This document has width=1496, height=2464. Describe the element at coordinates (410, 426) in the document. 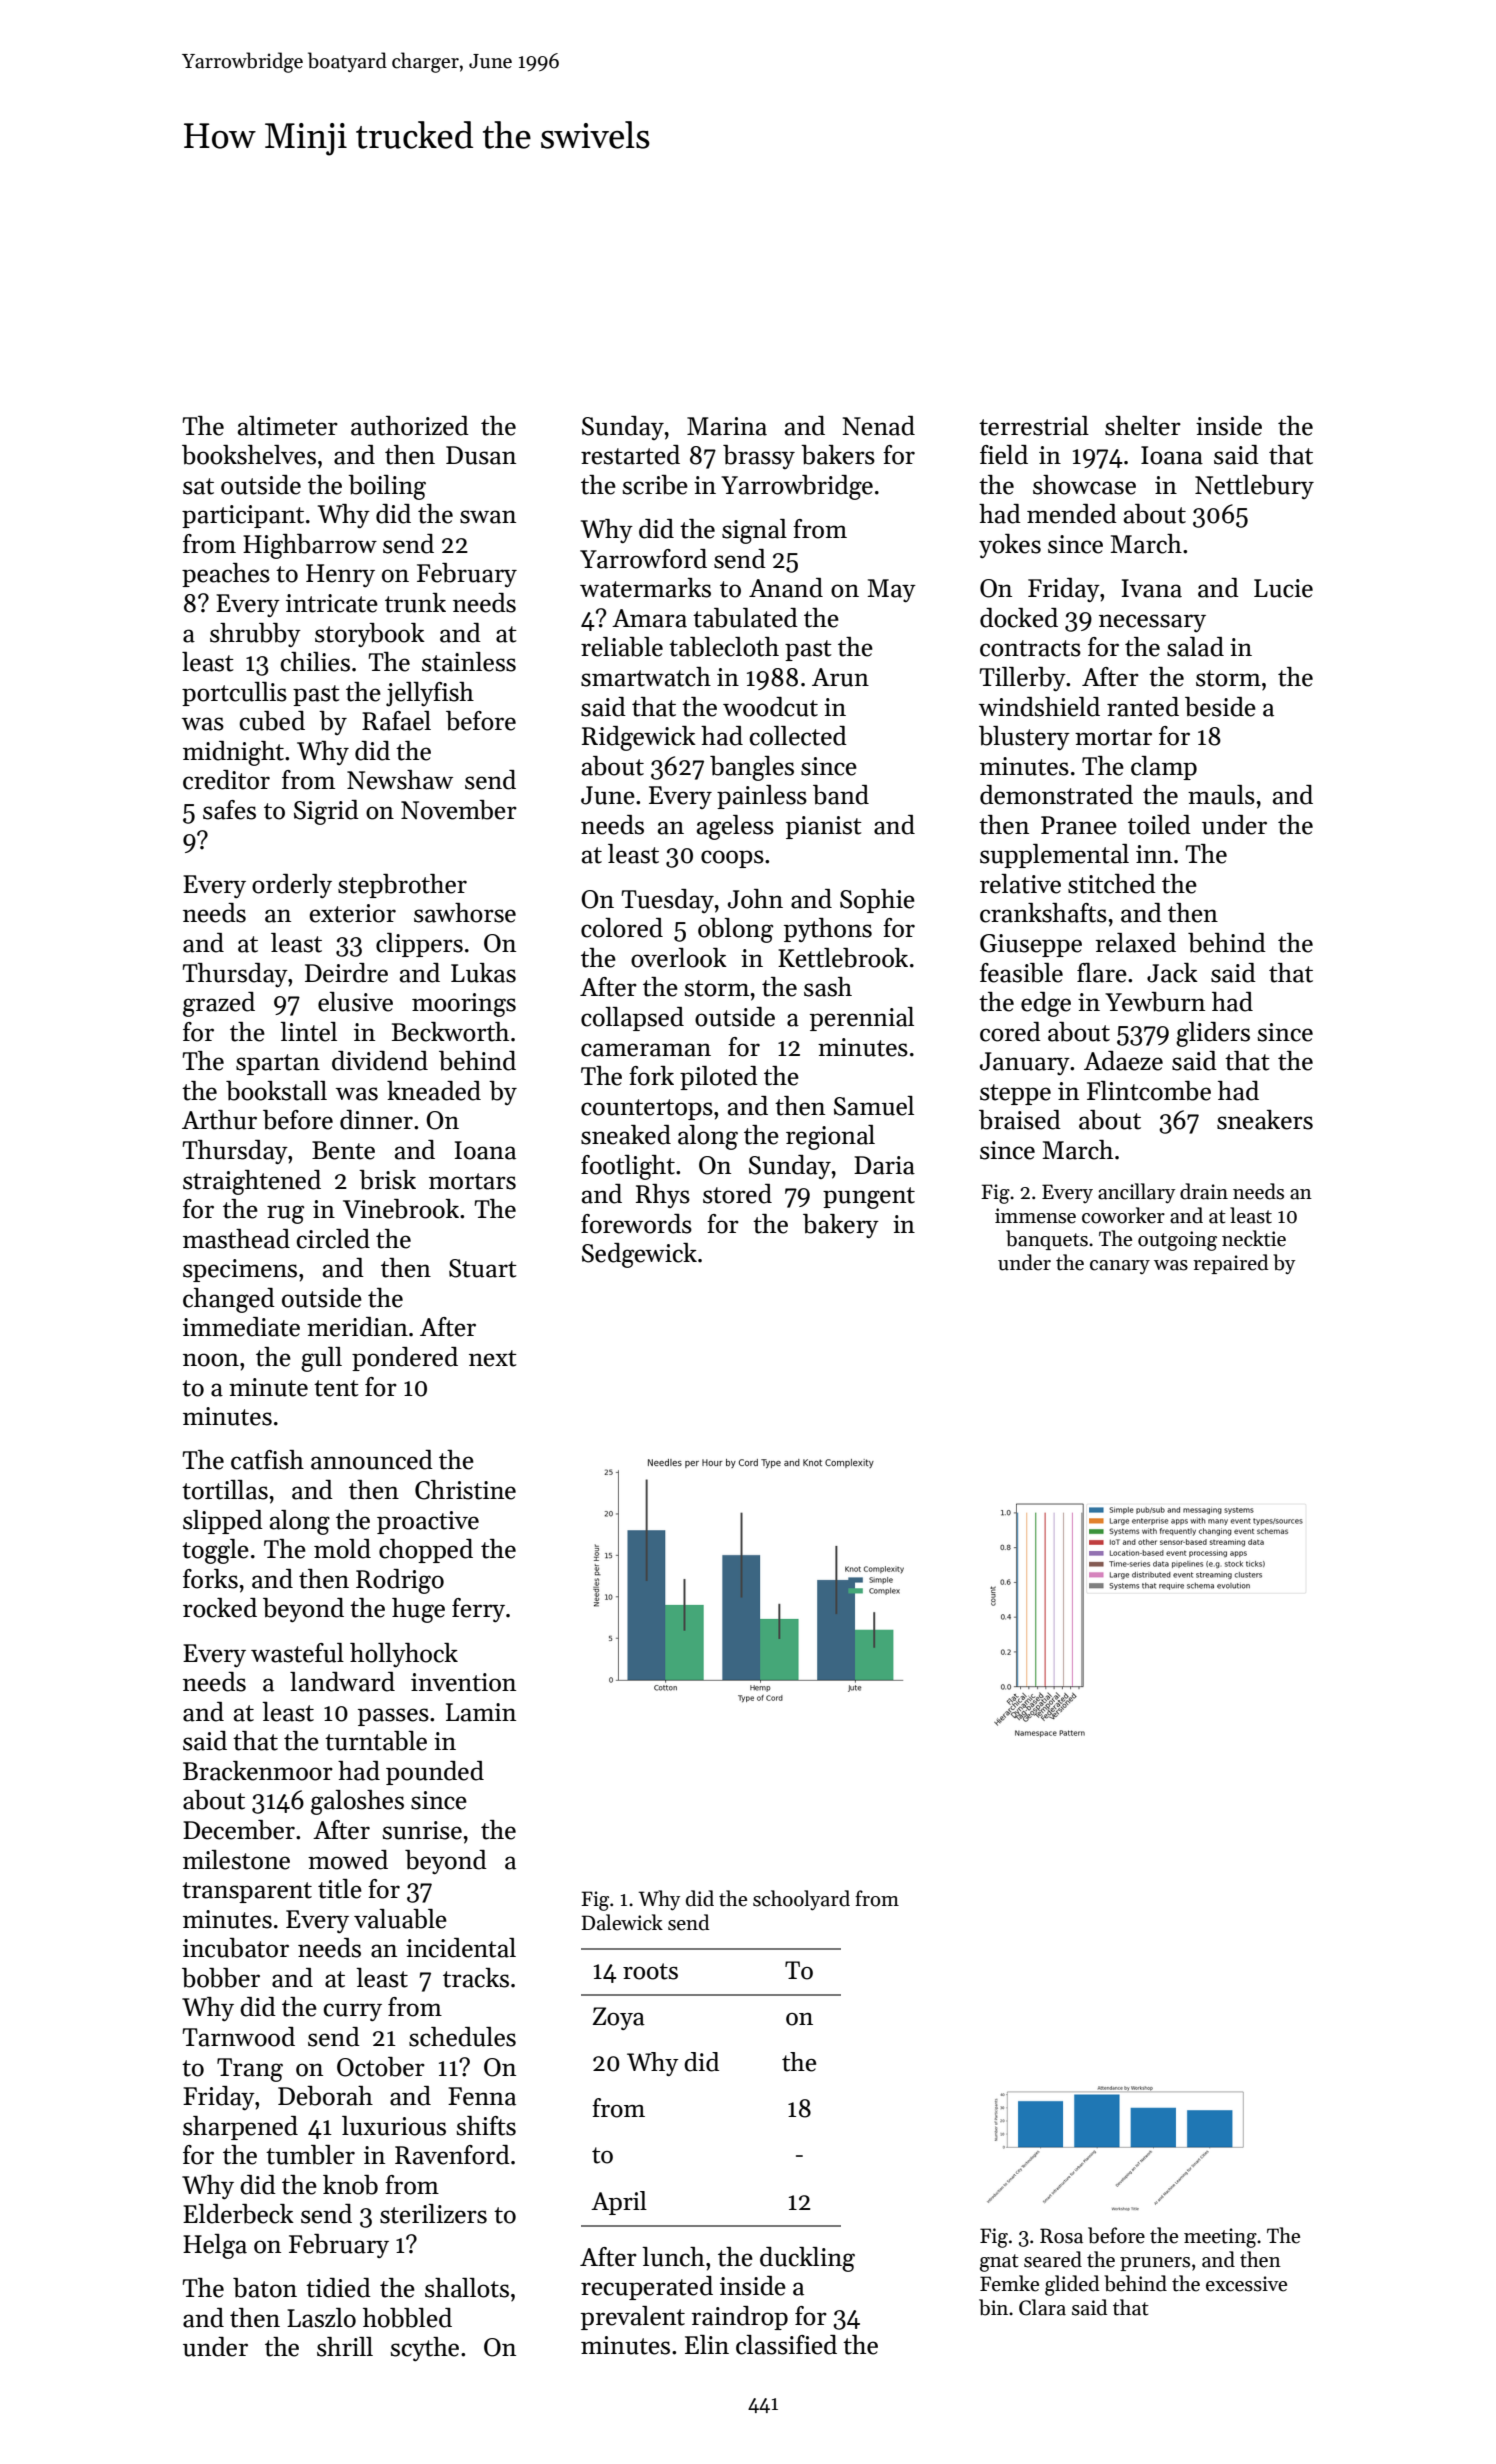

I see `authorized` at that location.
